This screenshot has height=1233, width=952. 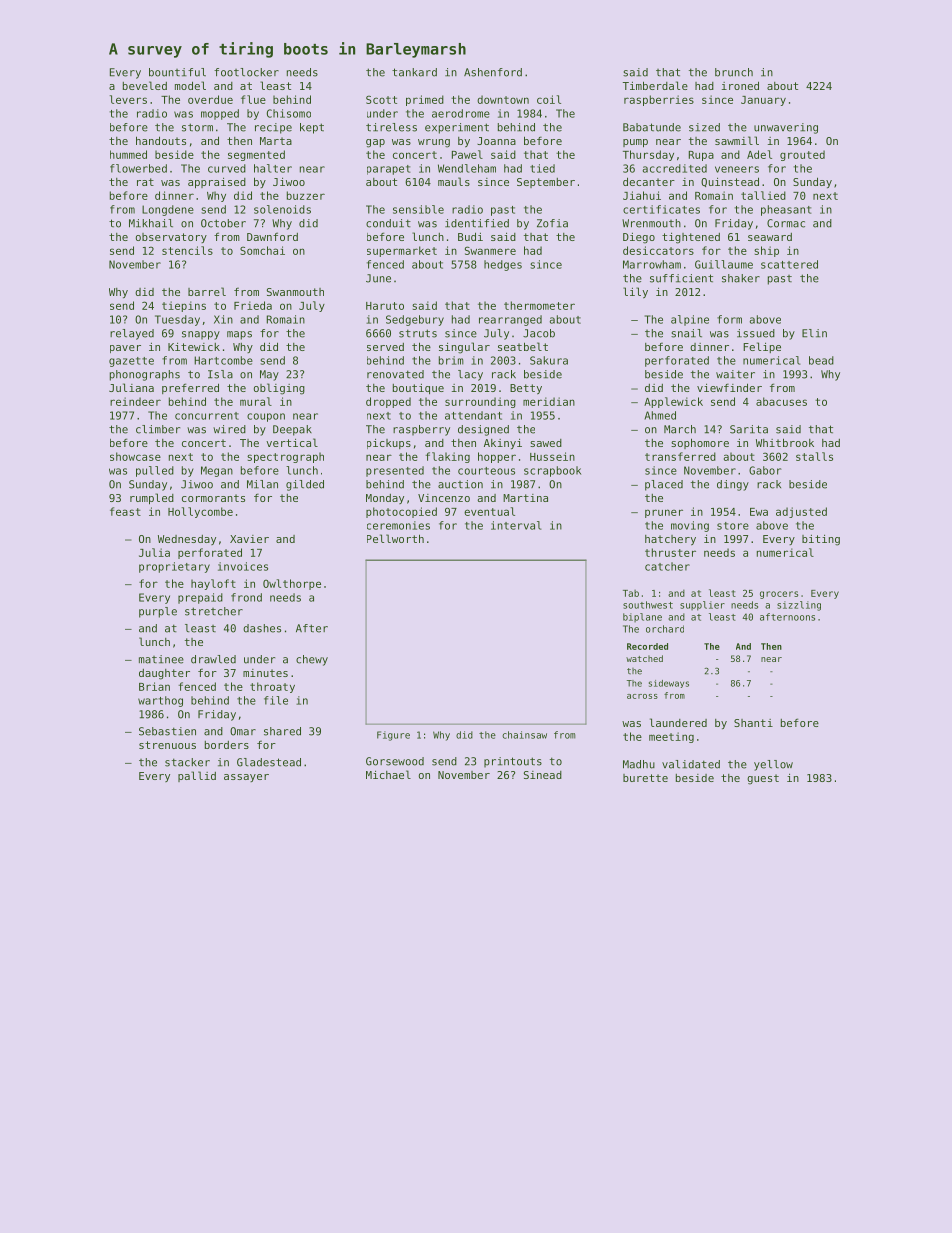 What do you see at coordinates (821, 360) in the screenshot?
I see `bead` at bounding box center [821, 360].
